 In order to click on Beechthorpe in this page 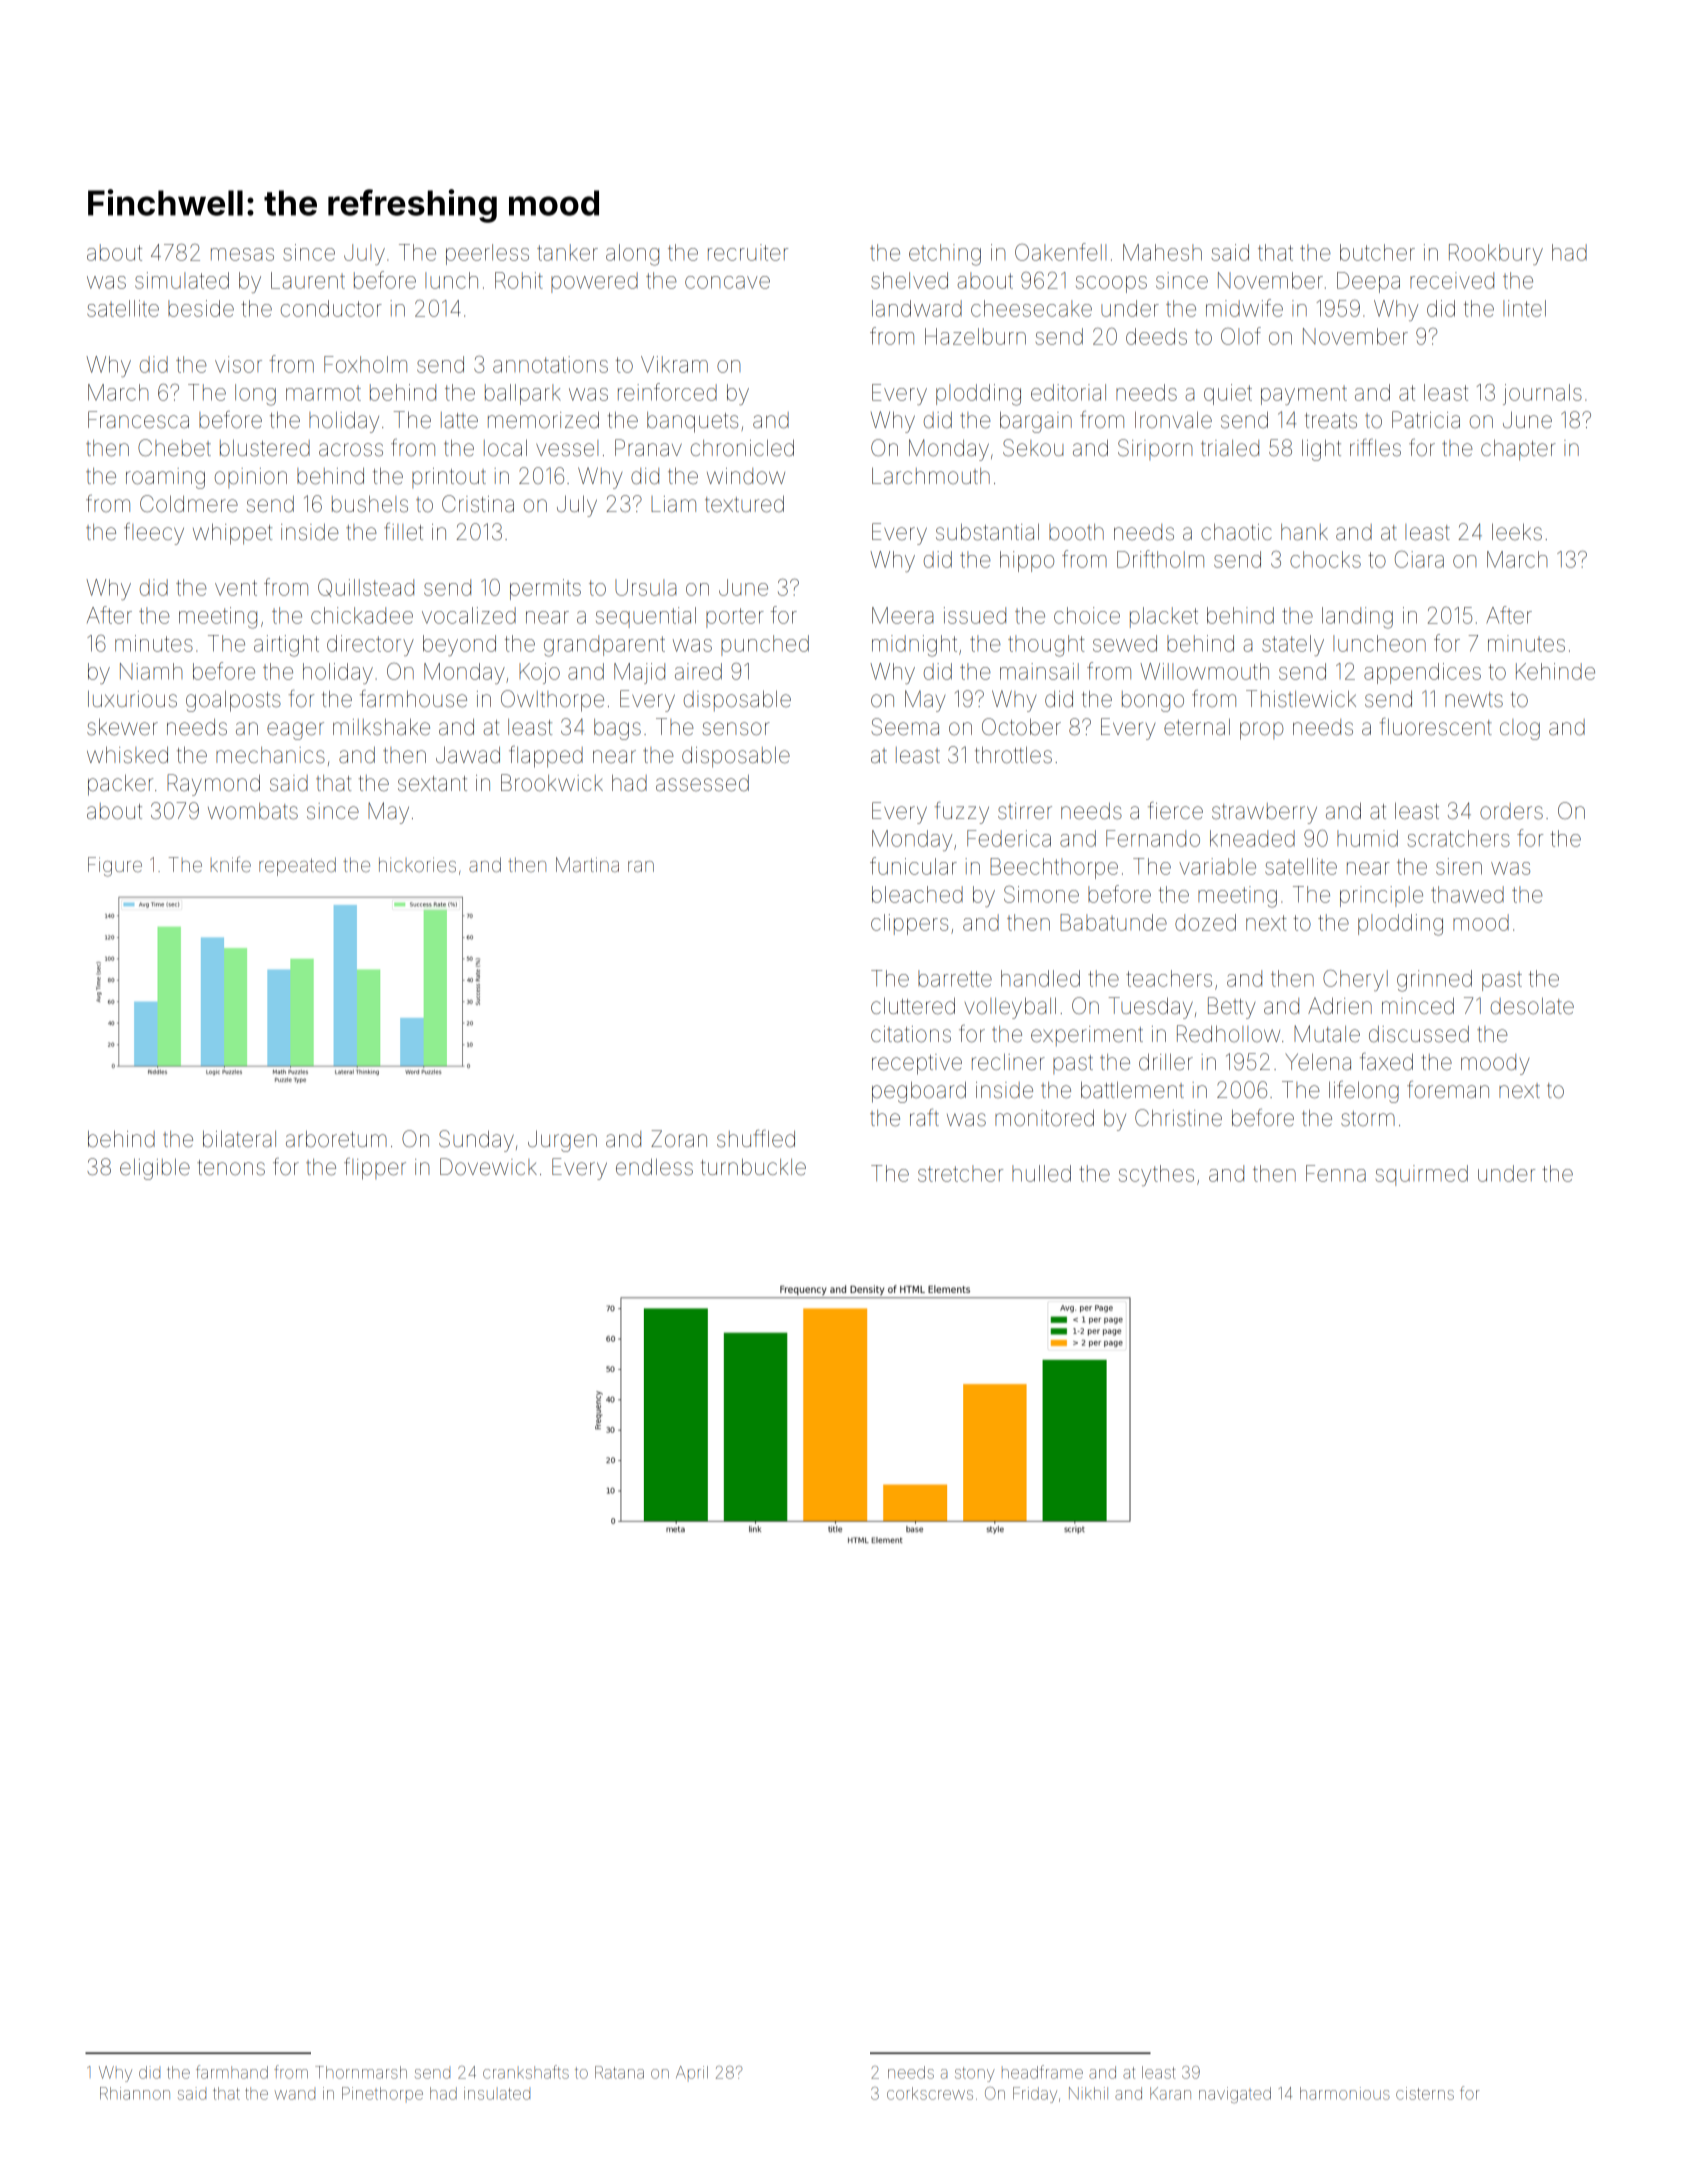, I will do `click(1054, 868)`.
